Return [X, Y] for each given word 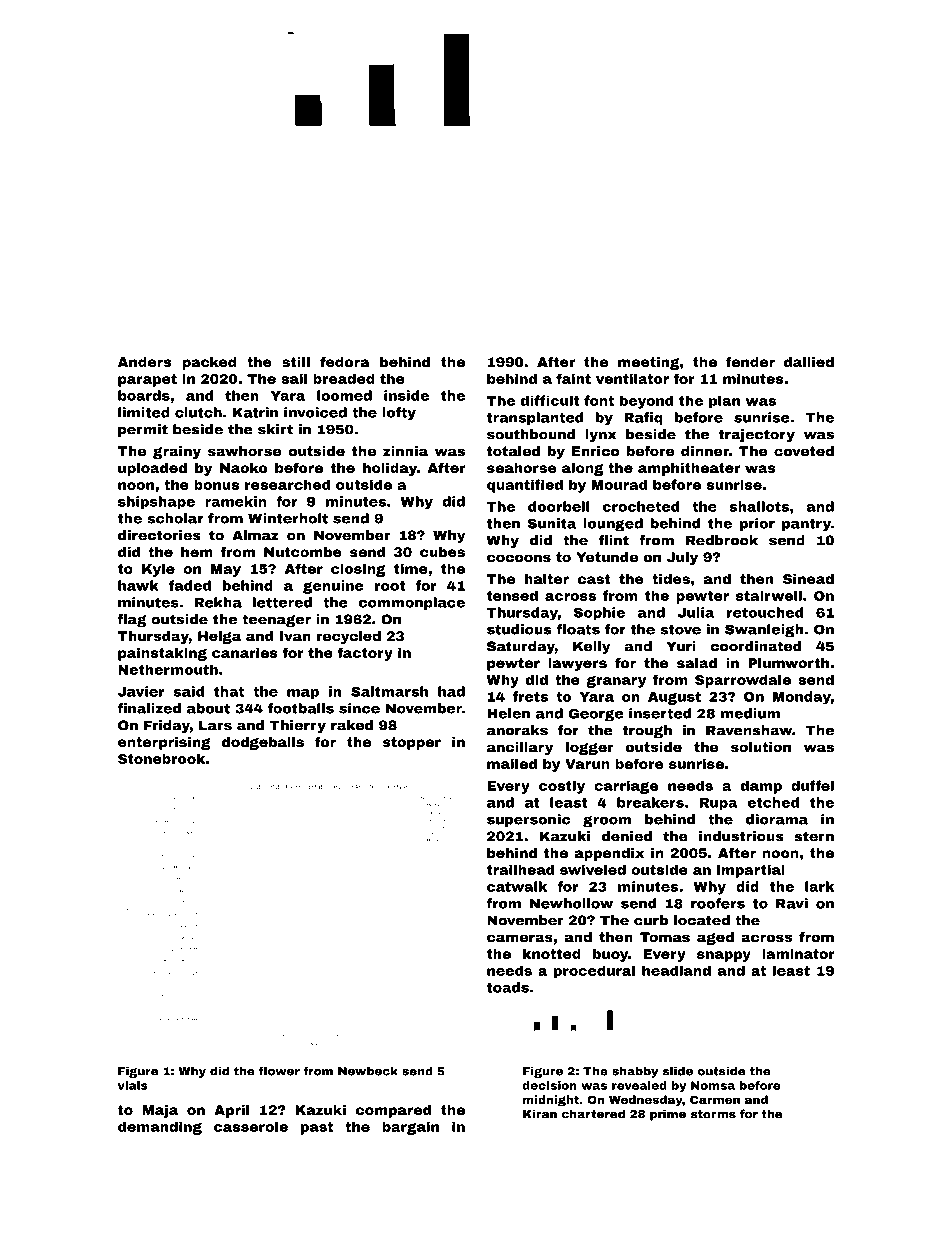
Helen [508, 713]
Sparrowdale [743, 681]
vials [133, 1085]
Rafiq [643, 419]
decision [549, 1085]
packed [209, 363]
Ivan [295, 636]
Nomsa [713, 1085]
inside [406, 395]
